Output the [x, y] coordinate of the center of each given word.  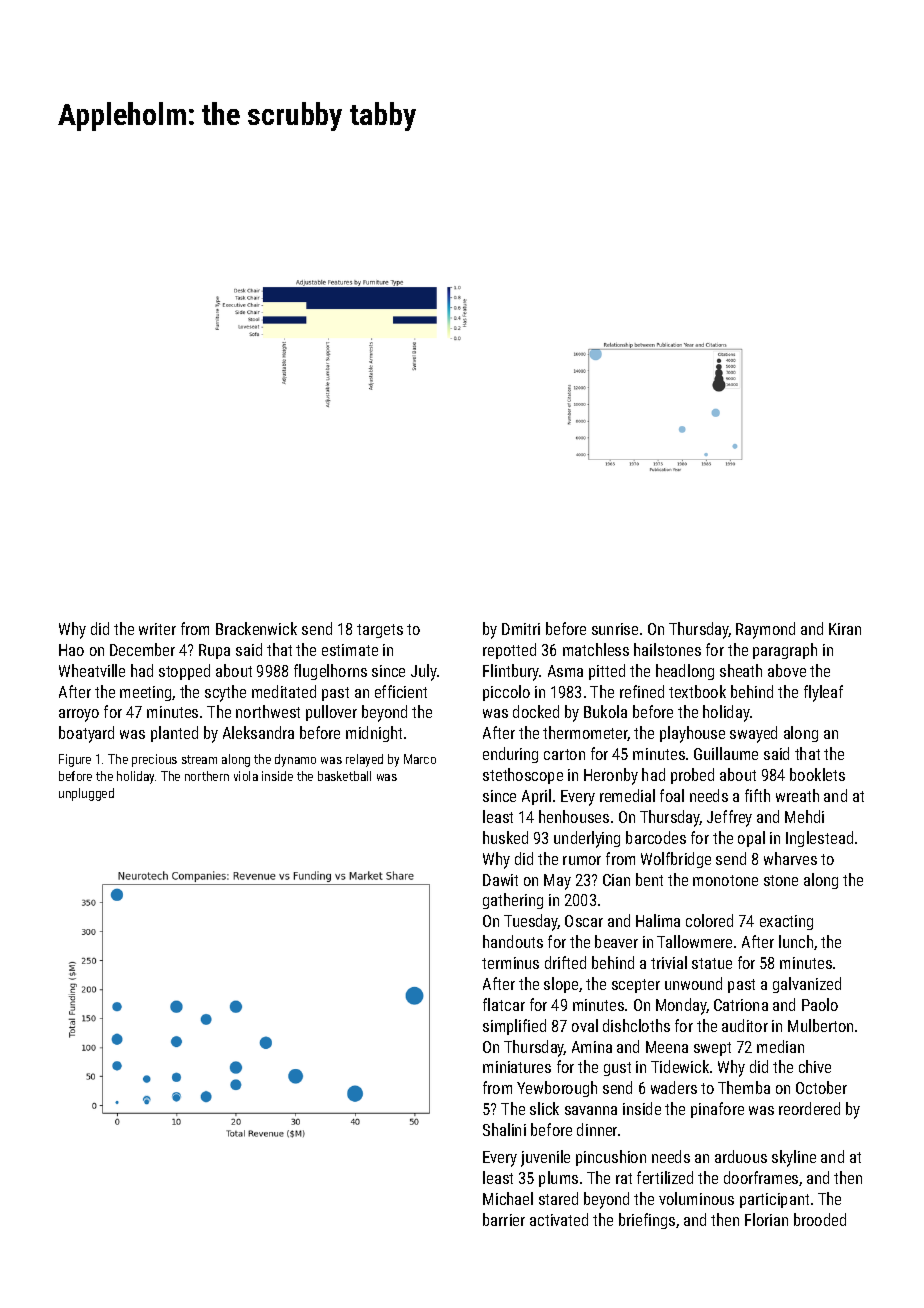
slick [544, 1108]
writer [157, 629]
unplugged [86, 794]
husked [505, 837]
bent [649, 879]
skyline [794, 1158]
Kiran [845, 629]
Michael [508, 1198]
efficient [401, 691]
